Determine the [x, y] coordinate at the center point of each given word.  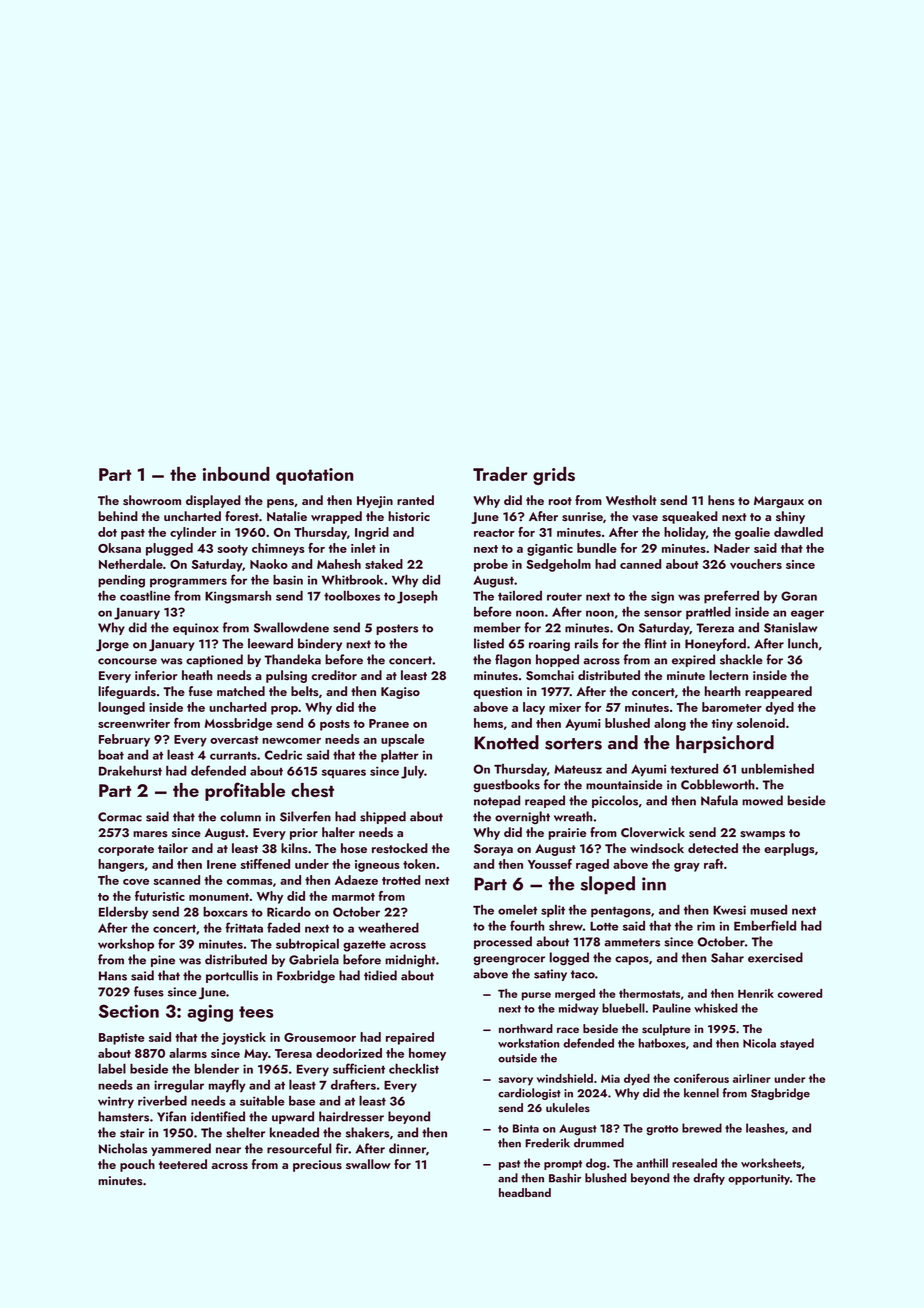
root [560, 501]
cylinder [193, 533]
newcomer [291, 741]
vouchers [756, 564]
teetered [183, 1164]
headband [525, 1192]
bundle [597, 548]
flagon [513, 660]
